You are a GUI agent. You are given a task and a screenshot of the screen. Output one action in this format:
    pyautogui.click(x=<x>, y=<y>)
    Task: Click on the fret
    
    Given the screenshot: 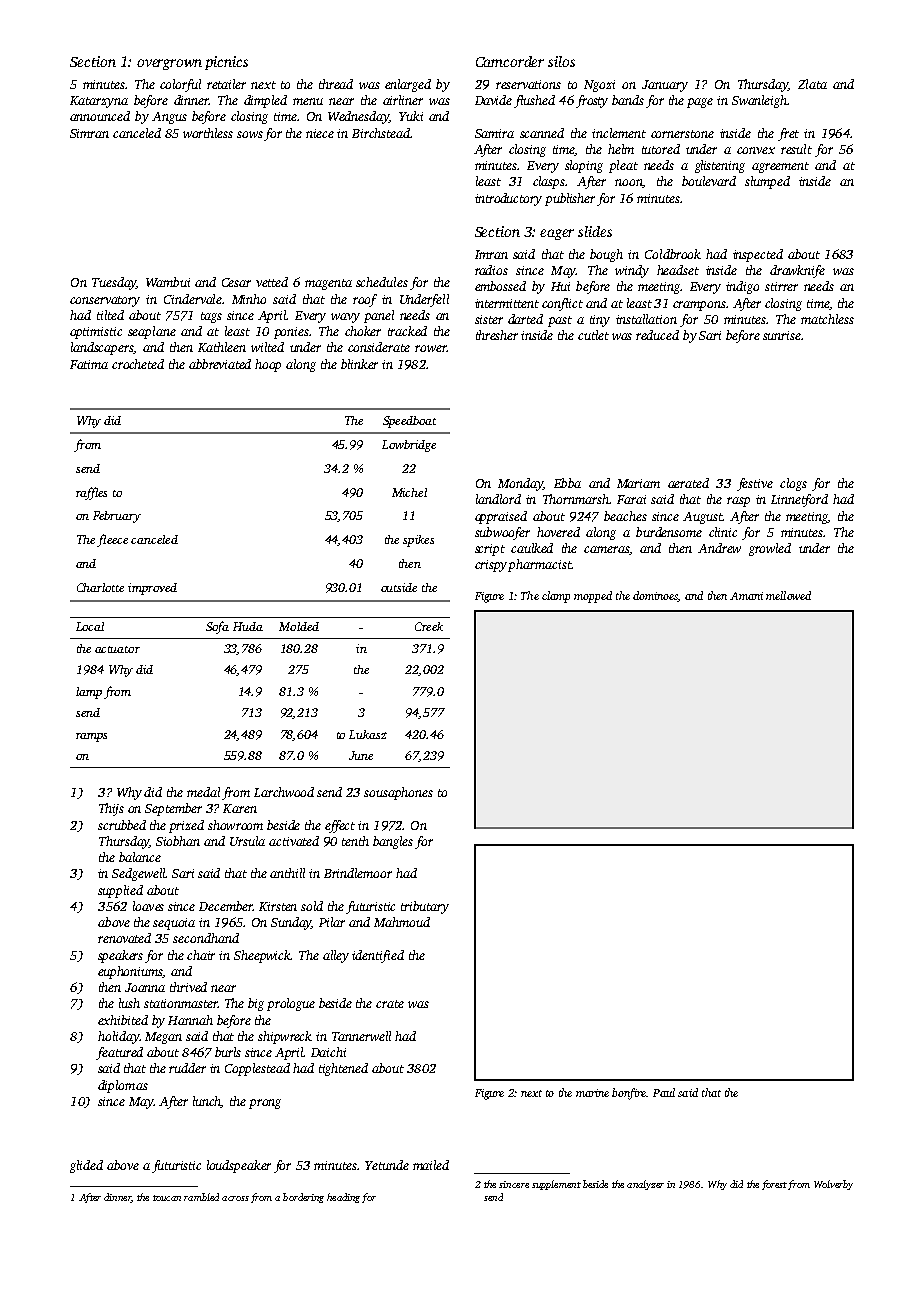 What is the action you would take?
    pyautogui.click(x=788, y=134)
